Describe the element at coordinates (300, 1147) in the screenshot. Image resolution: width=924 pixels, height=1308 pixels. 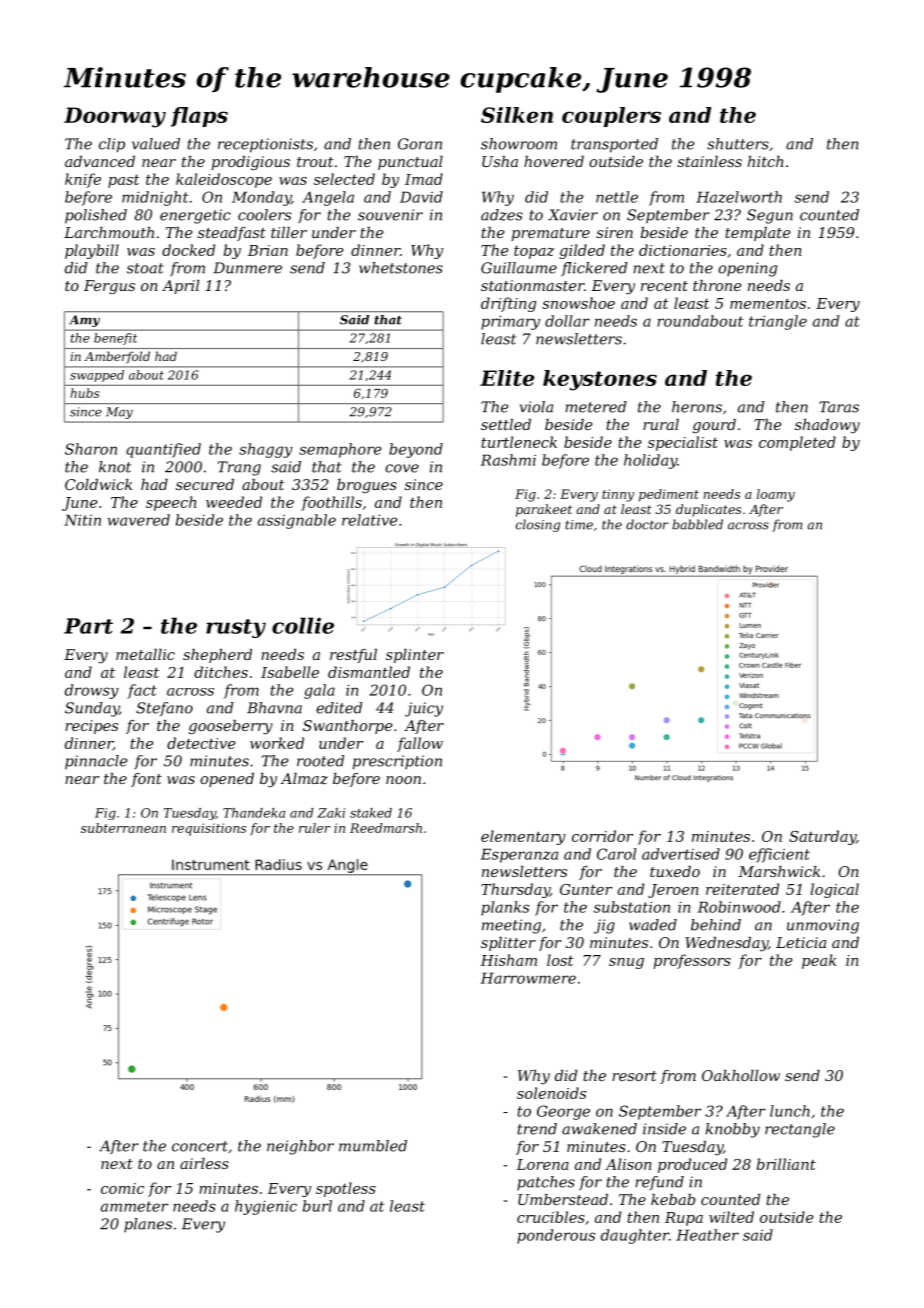
I see `neighbor` at that location.
